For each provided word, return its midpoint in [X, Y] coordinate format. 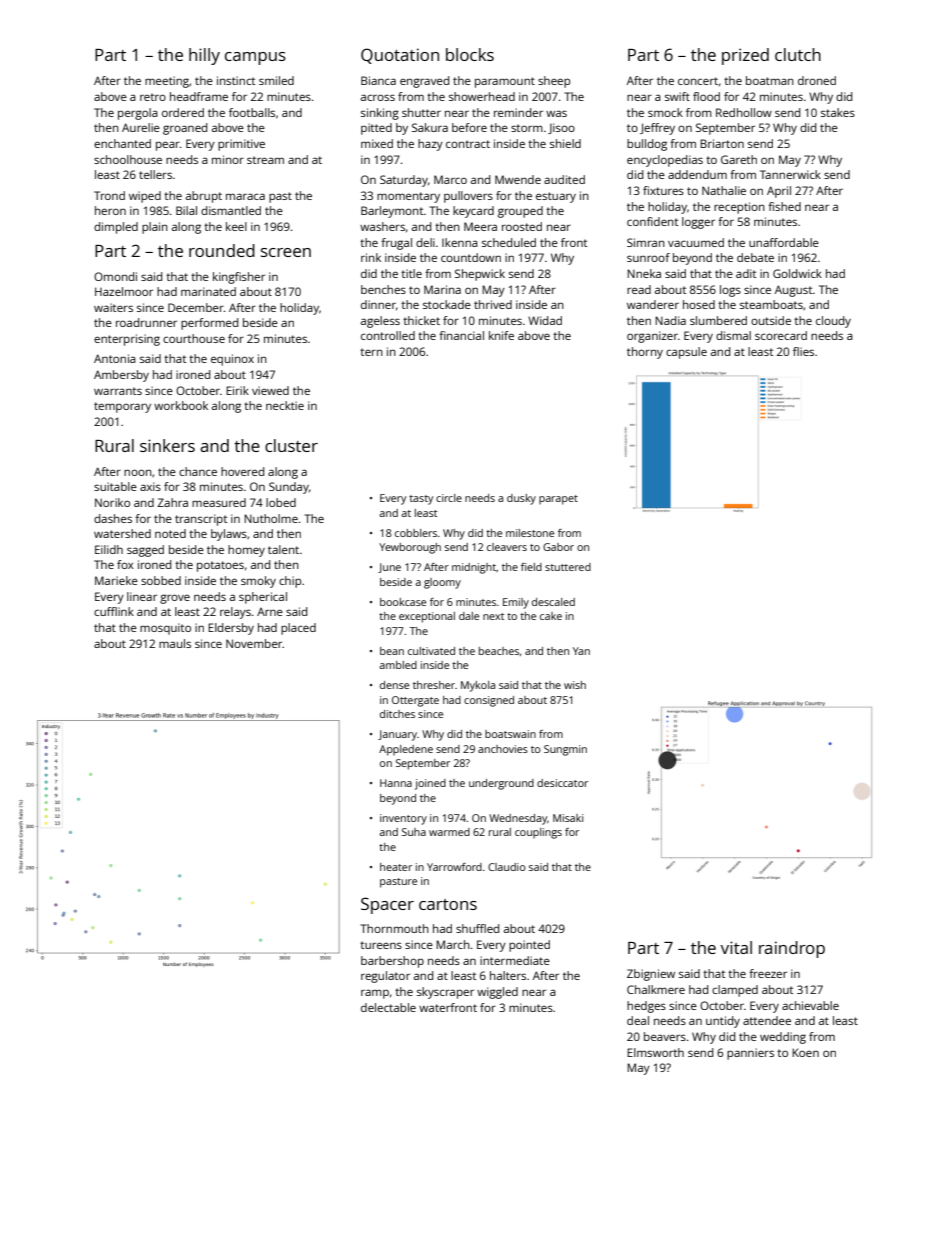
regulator [385, 977]
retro [153, 97]
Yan [581, 651]
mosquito [165, 629]
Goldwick [797, 273]
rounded [222, 250]
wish [575, 685]
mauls [175, 643]
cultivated [431, 651]
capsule [686, 353]
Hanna [396, 783]
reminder [518, 112]
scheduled [509, 242]
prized [745, 56]
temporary [122, 407]
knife [501, 335]
